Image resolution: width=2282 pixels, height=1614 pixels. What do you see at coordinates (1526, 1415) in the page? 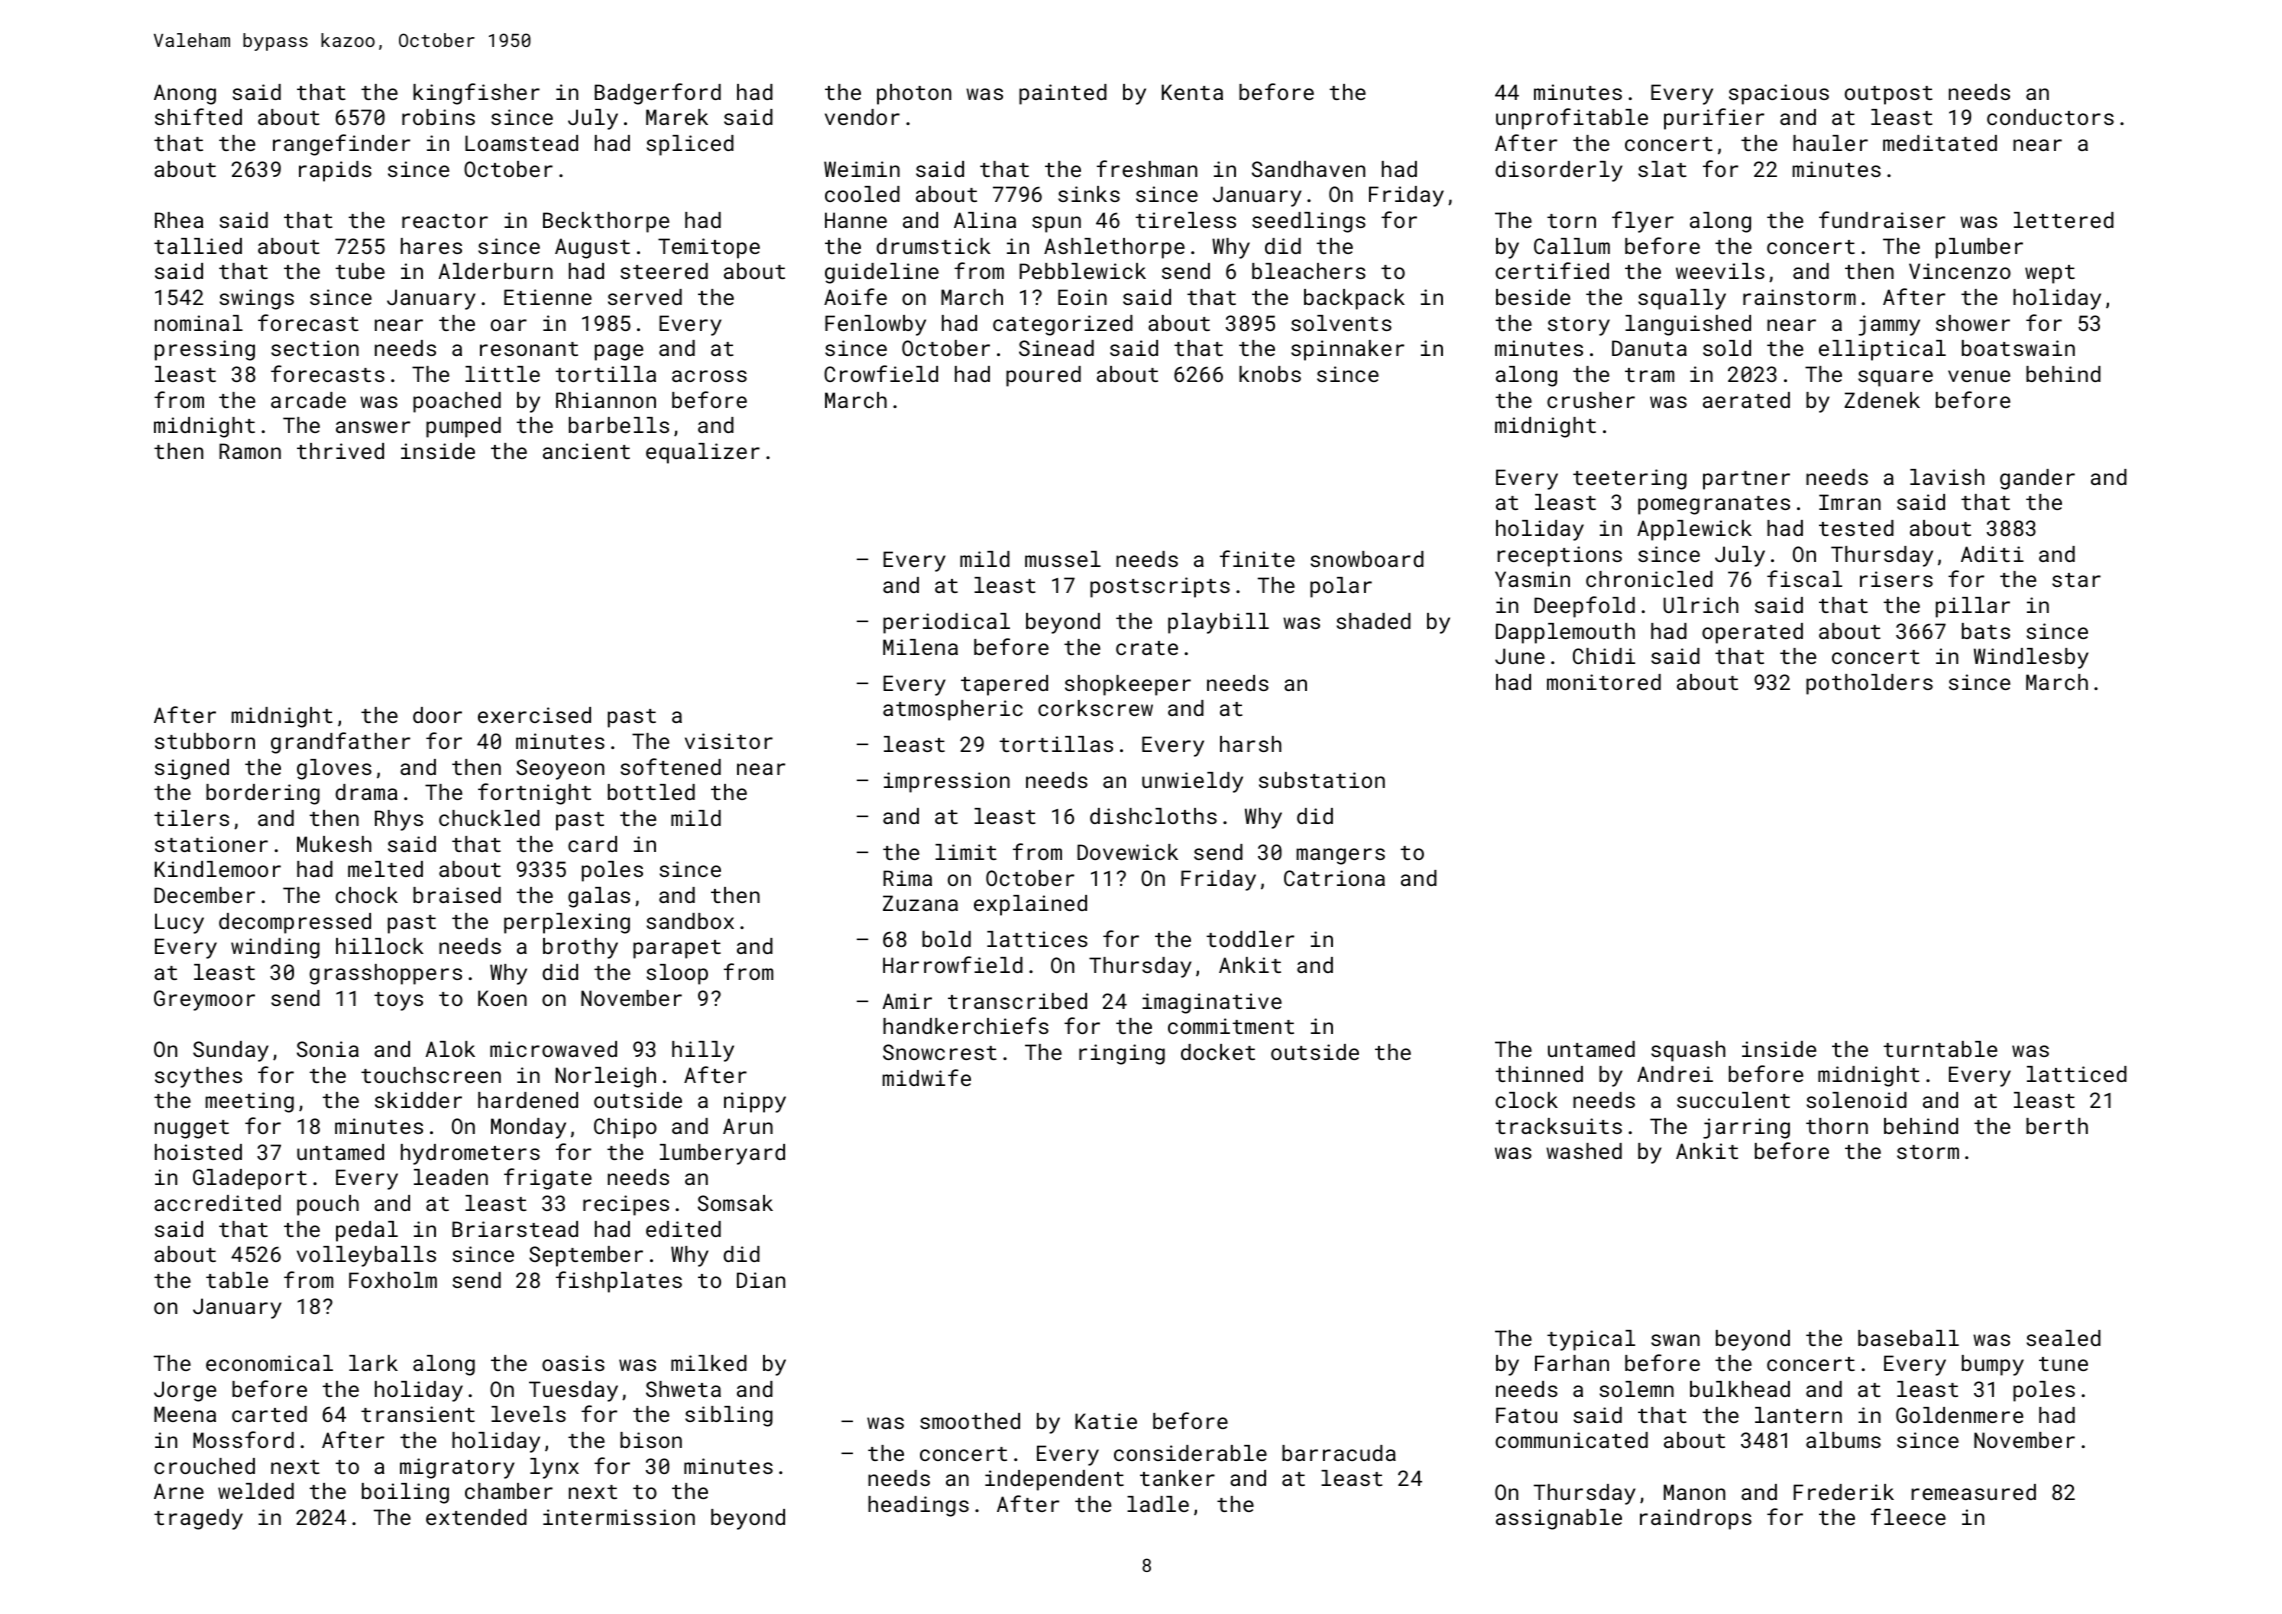
I see `Fatou` at bounding box center [1526, 1415].
